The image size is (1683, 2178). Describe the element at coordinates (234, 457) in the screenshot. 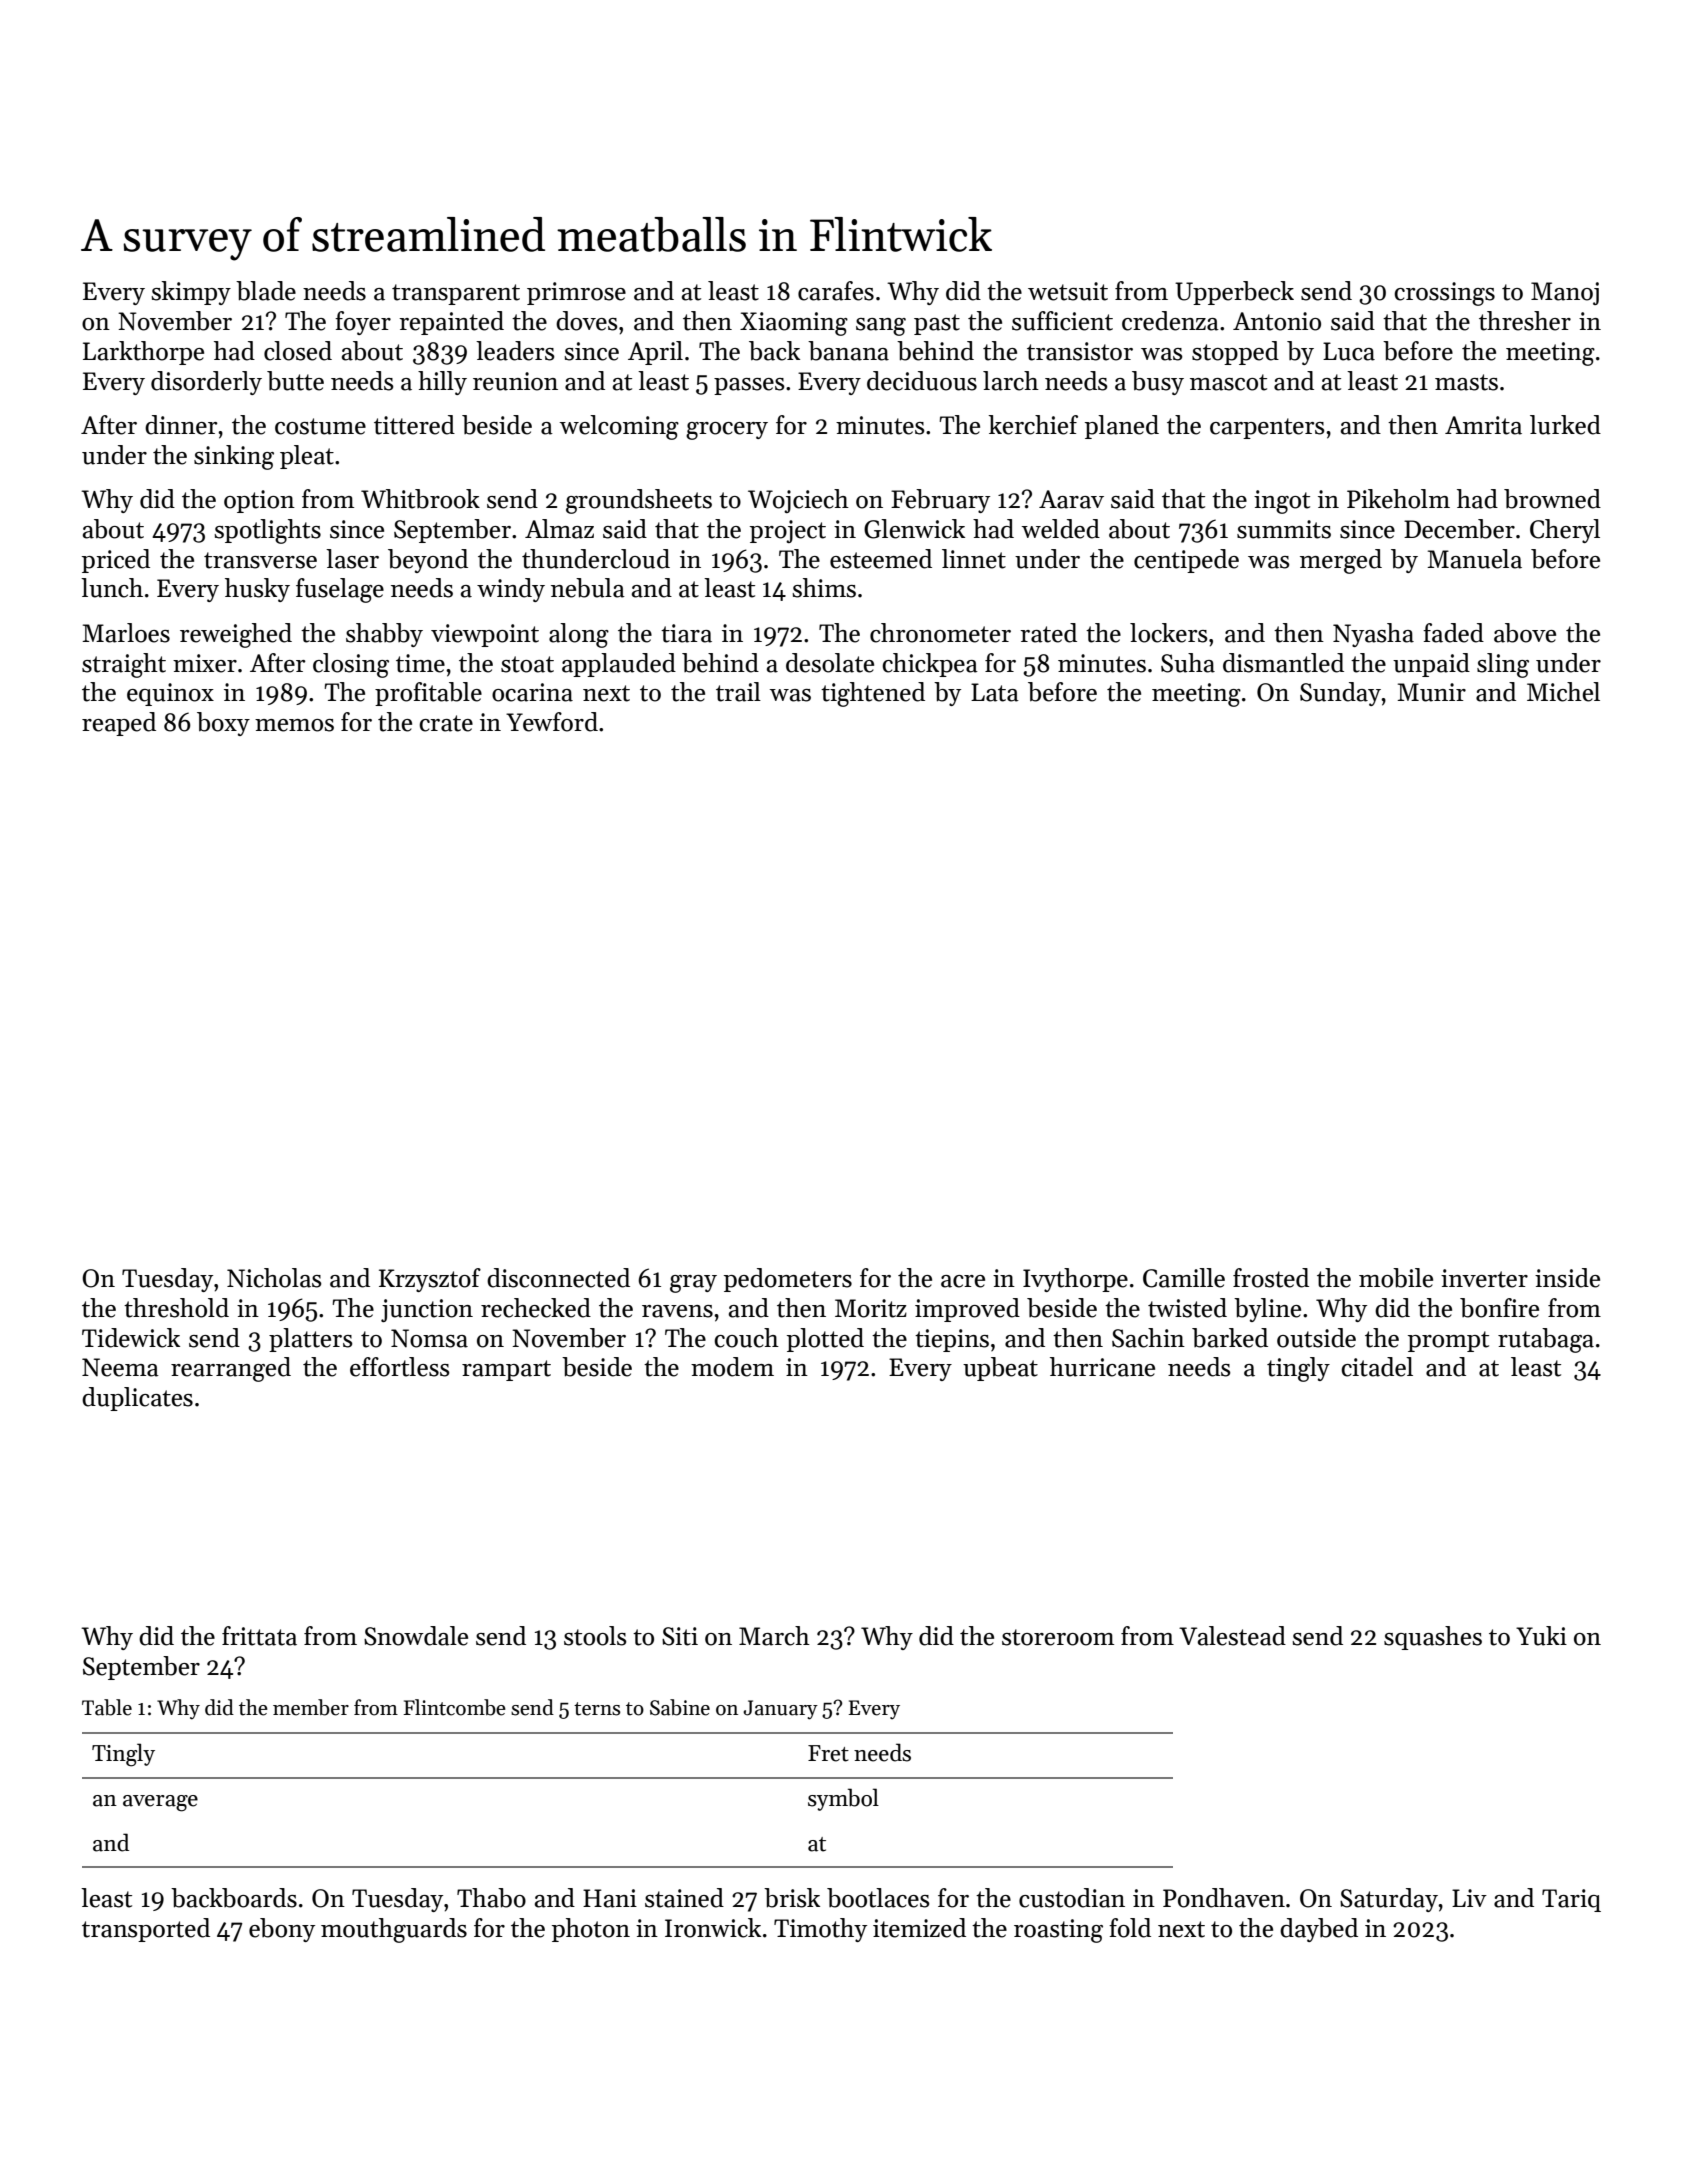

I see `sinking` at that location.
